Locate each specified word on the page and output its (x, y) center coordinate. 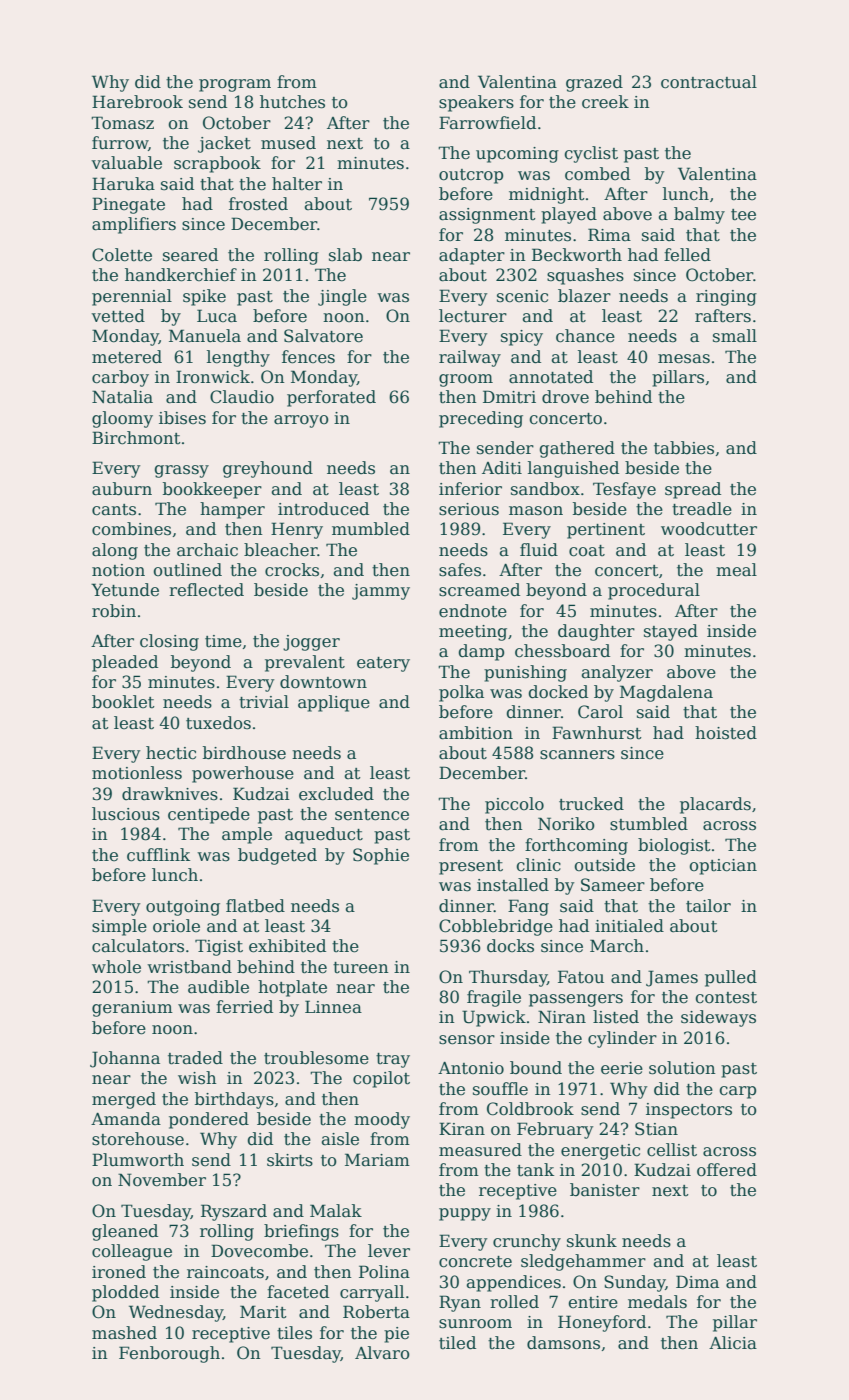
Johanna (125, 1059)
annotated (551, 377)
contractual (709, 82)
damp (481, 652)
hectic (171, 753)
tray (393, 1060)
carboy (120, 378)
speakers (476, 103)
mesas (684, 359)
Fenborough (169, 1354)
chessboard (562, 651)
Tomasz (122, 123)
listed (616, 1017)
